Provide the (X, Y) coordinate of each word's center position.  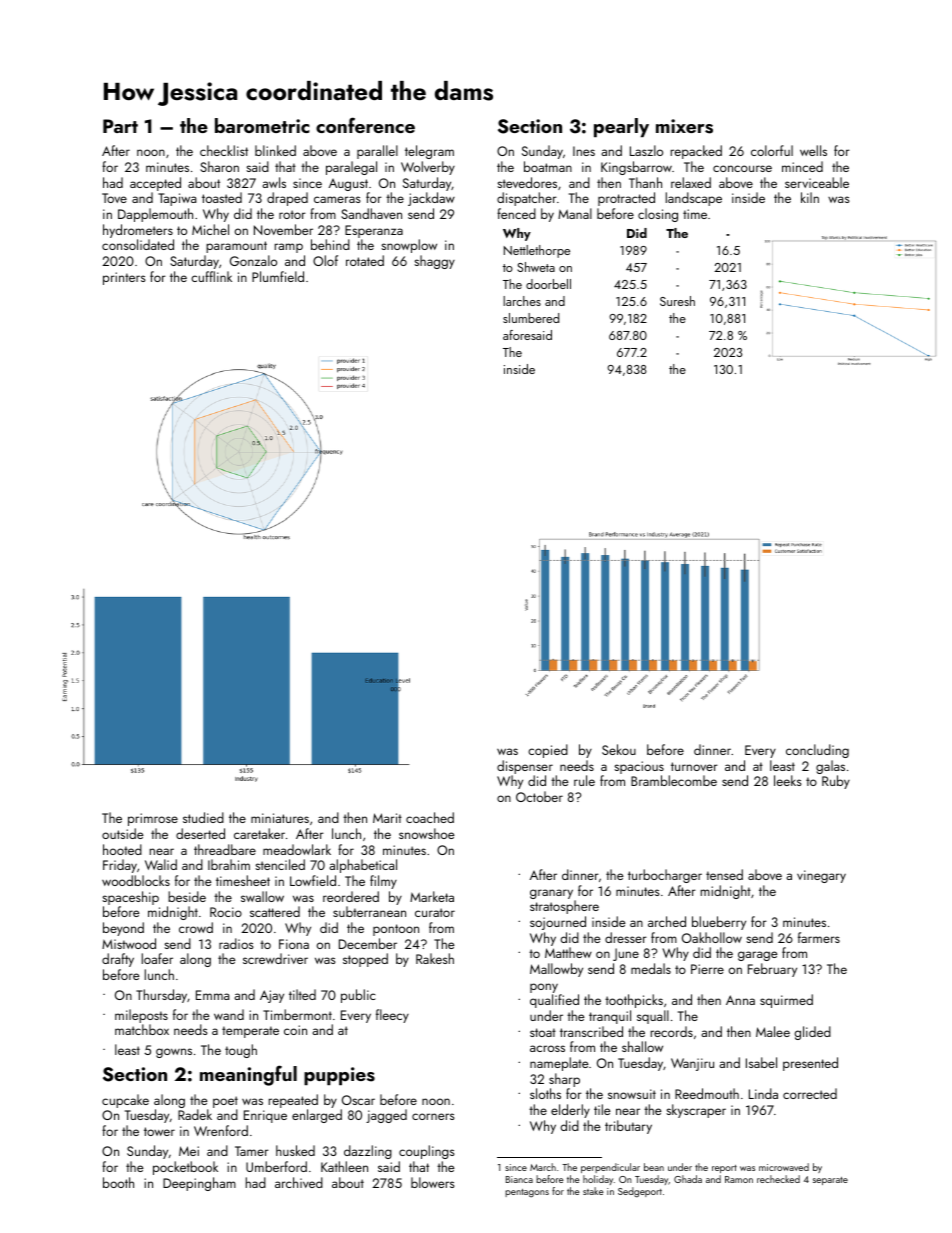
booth (118, 1182)
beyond (123, 929)
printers (124, 278)
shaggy (434, 262)
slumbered (531, 318)
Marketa (432, 896)
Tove (114, 198)
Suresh (677, 301)
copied (548, 751)
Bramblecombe (674, 780)
